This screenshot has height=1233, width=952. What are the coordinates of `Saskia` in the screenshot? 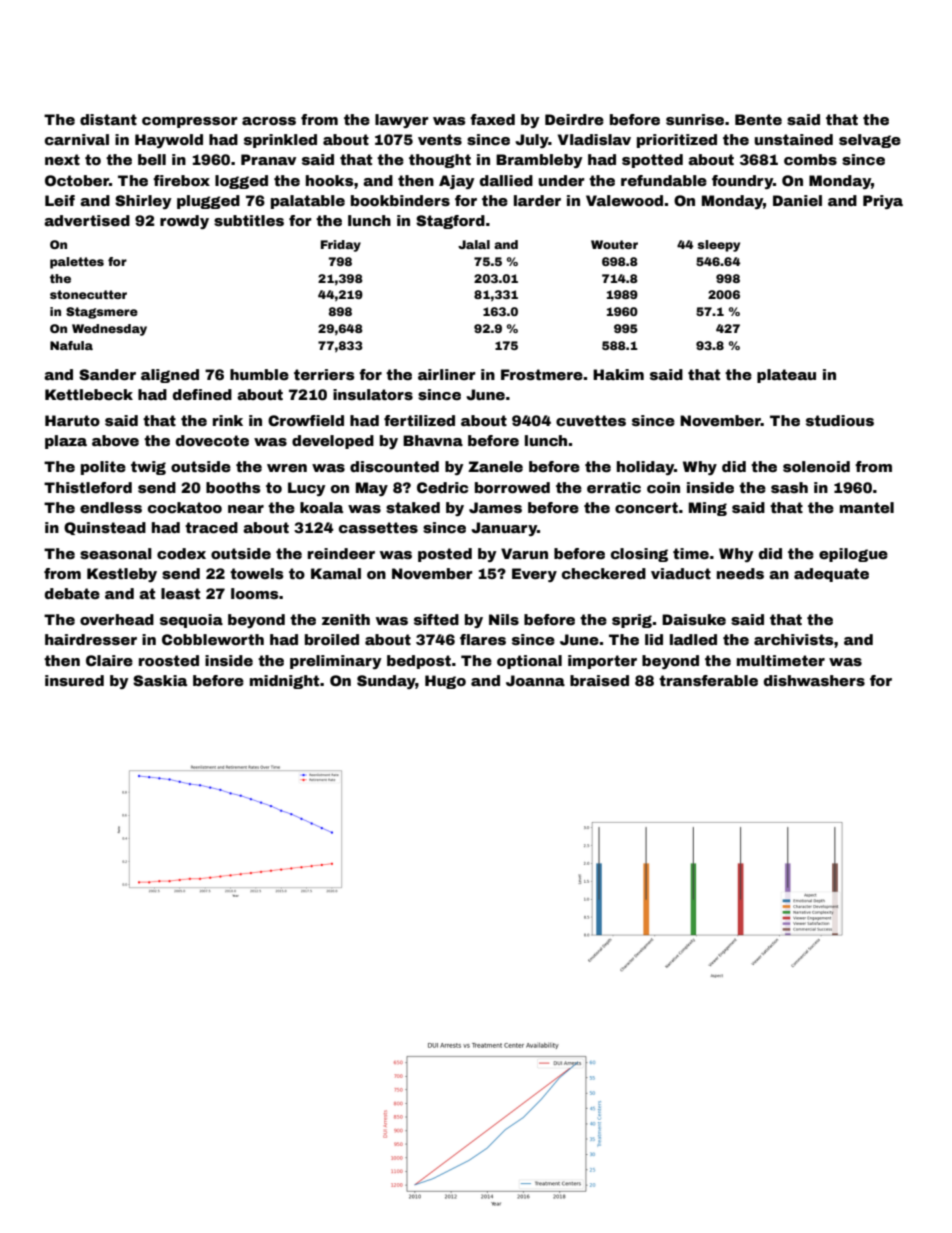 It's located at (160, 680).
